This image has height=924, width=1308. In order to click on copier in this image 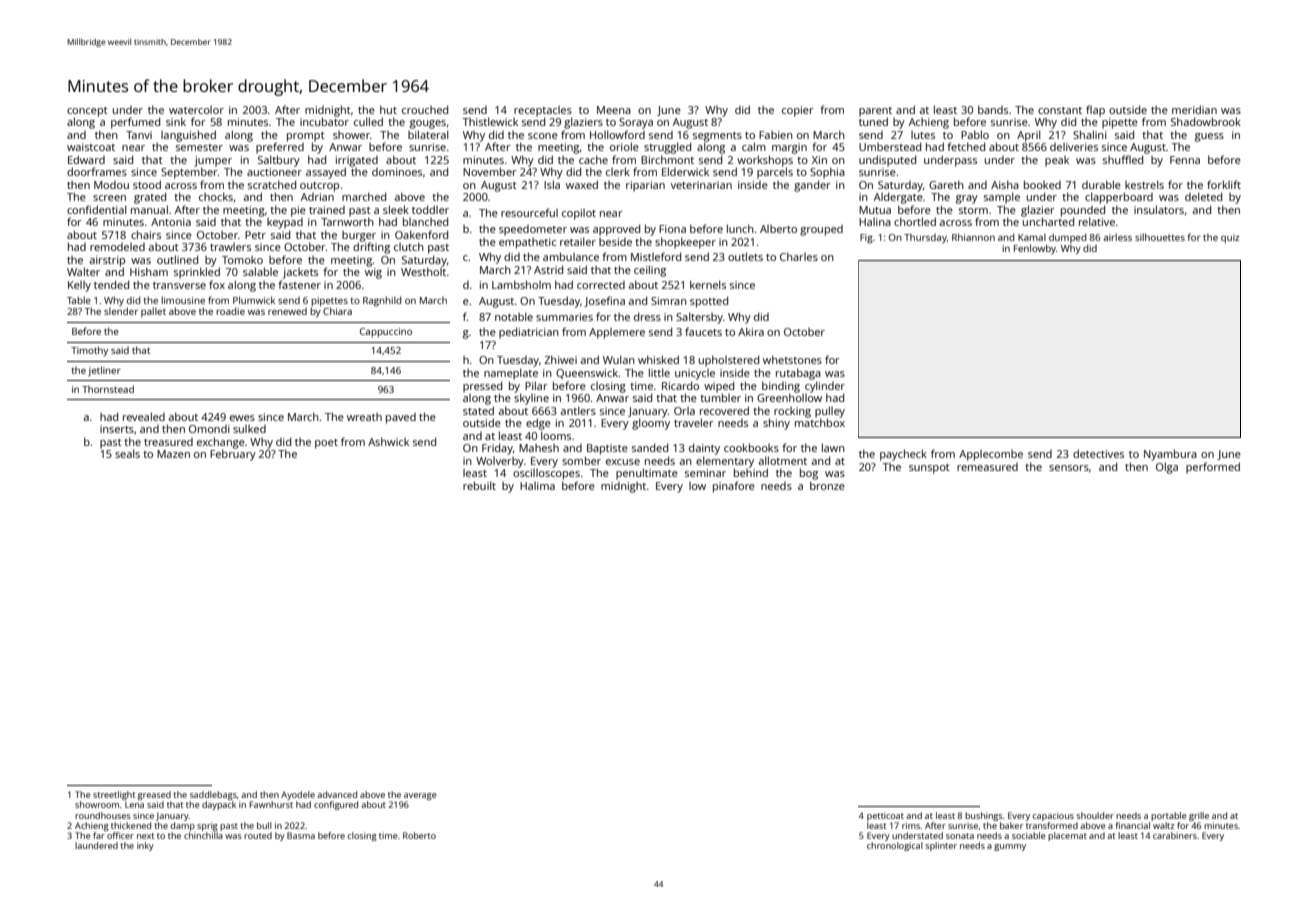, I will do `click(798, 111)`.
